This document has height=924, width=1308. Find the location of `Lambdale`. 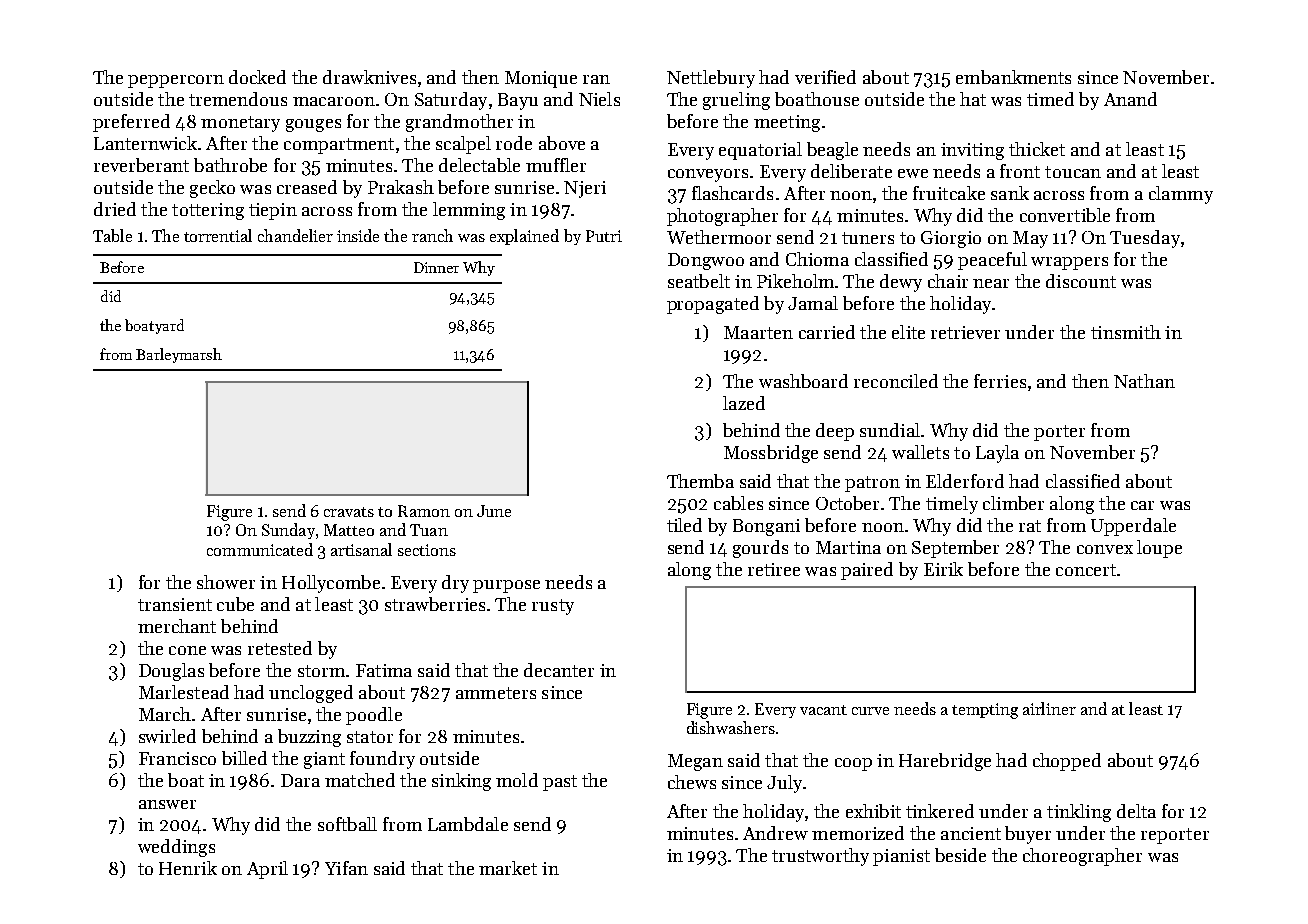

Lambdale is located at coordinates (468, 824).
